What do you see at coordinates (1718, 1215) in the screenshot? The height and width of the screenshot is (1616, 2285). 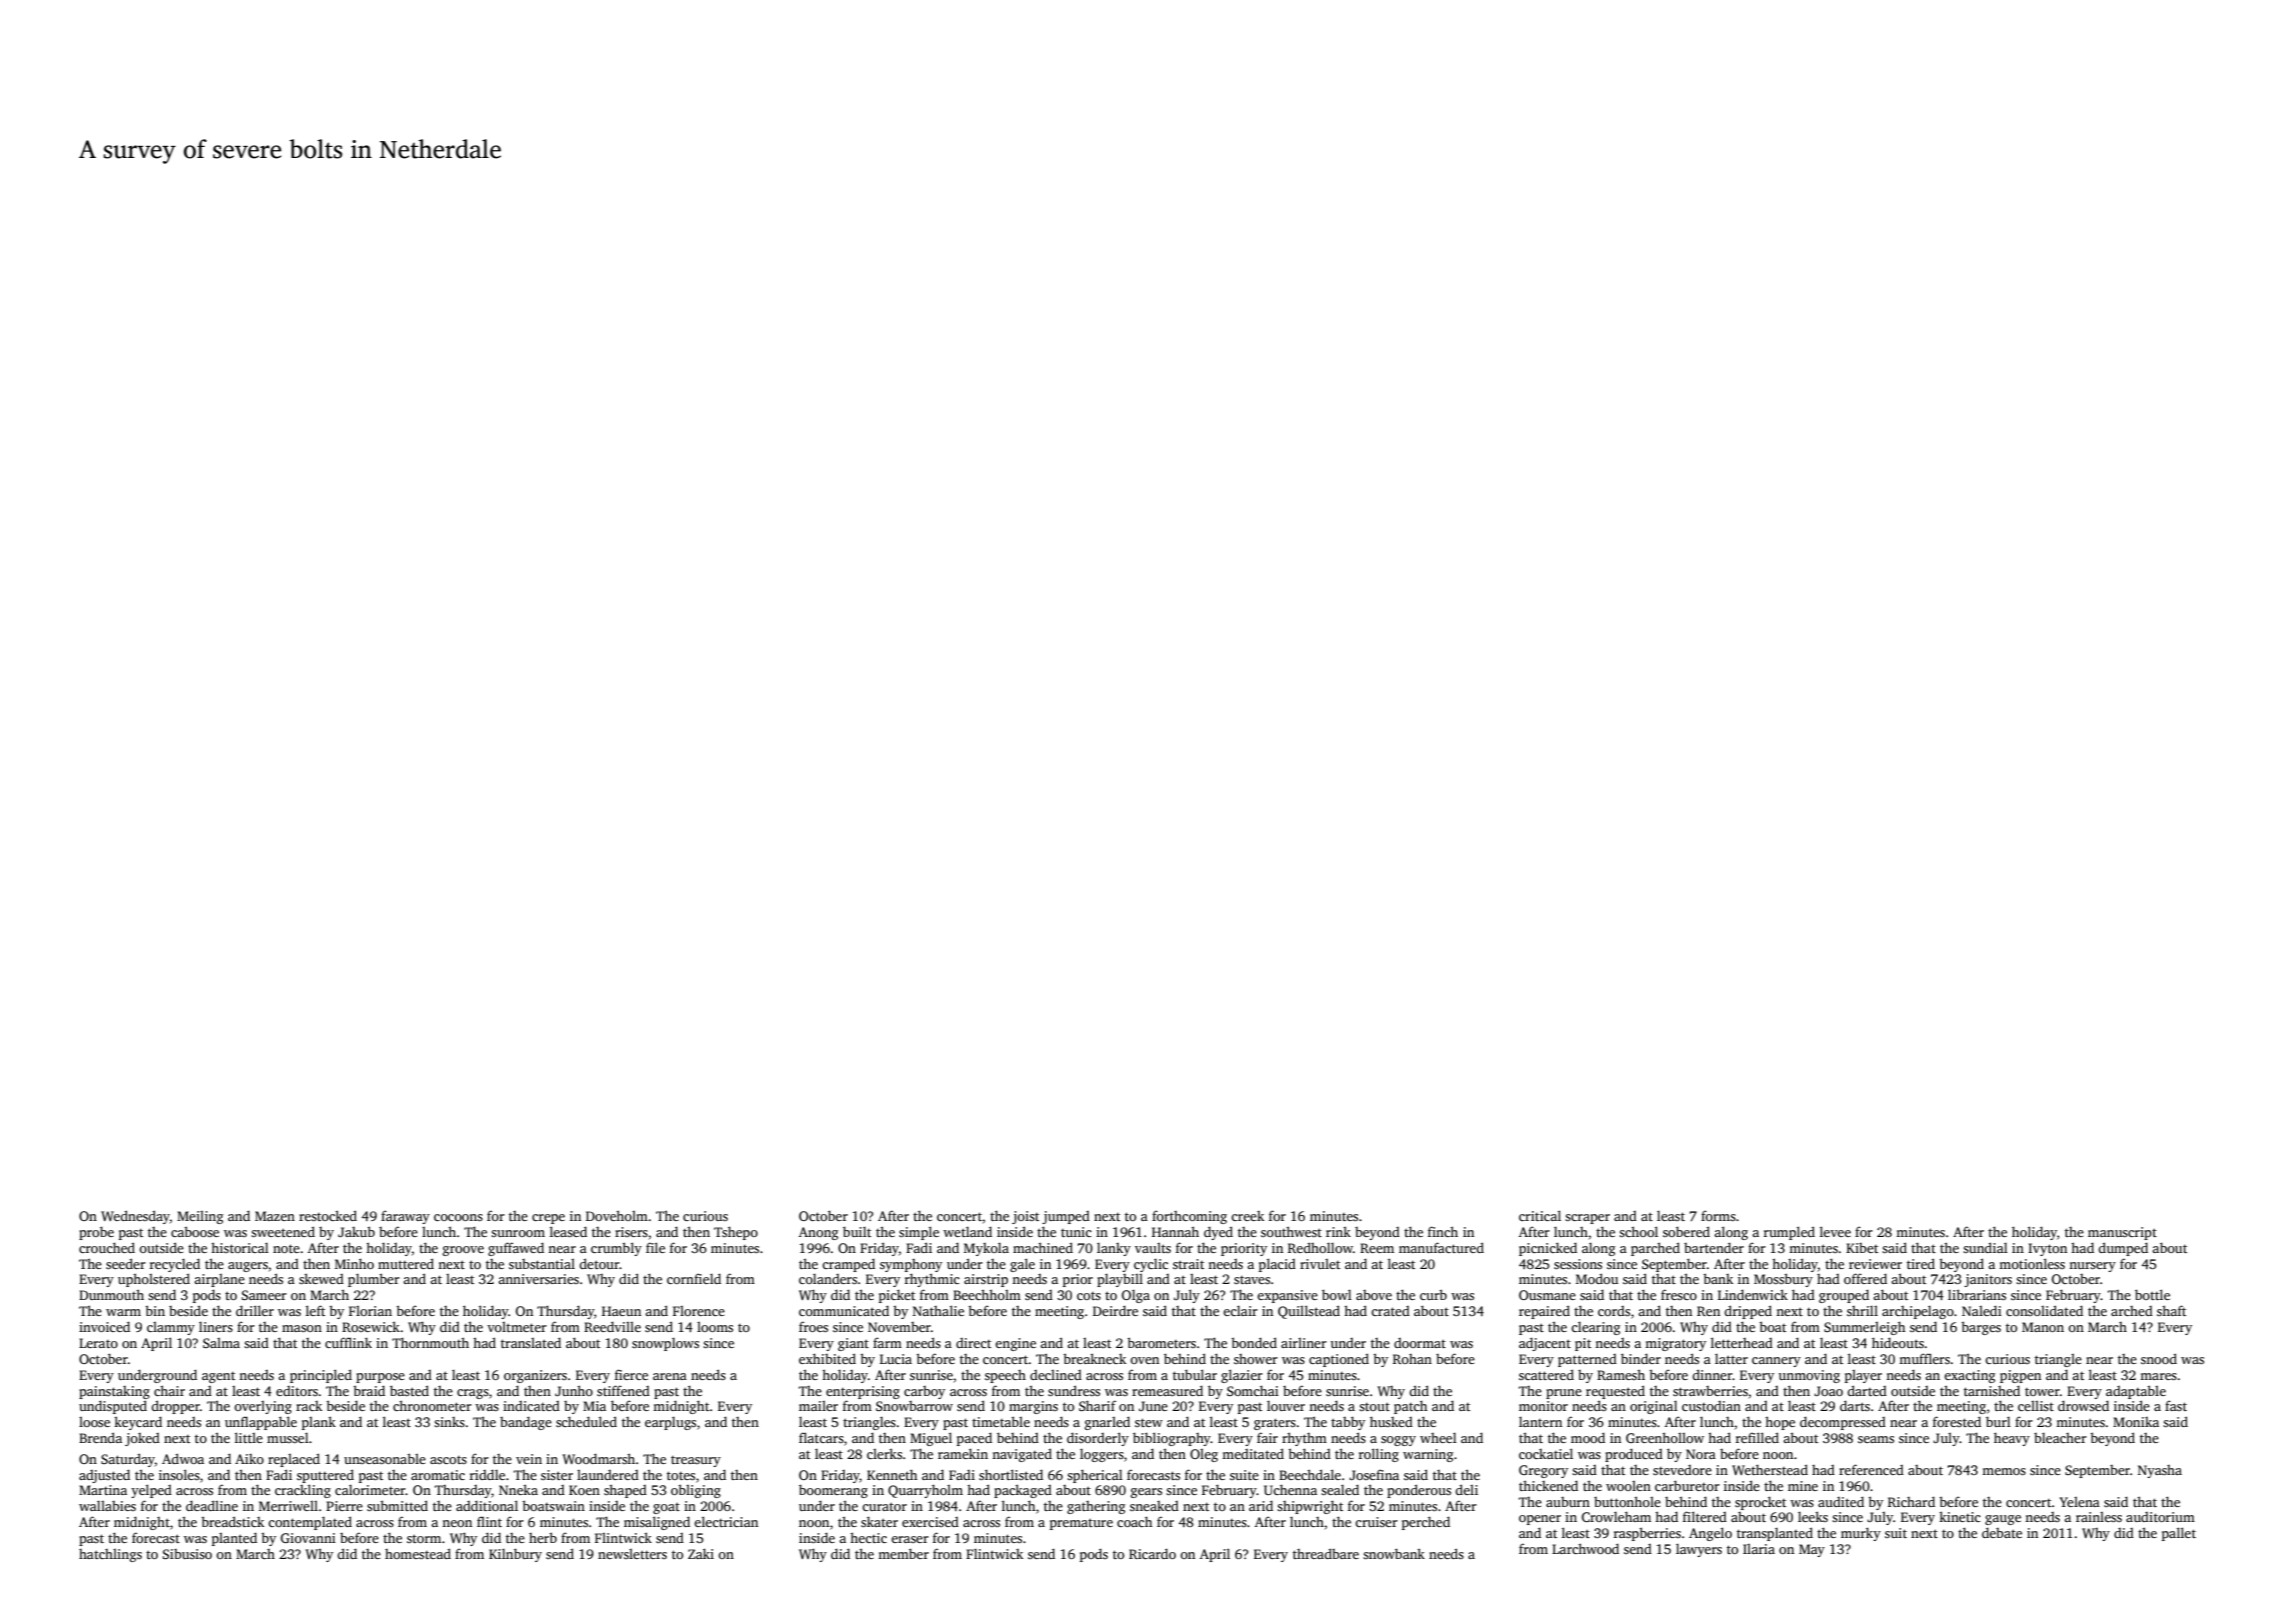 I see `forms` at bounding box center [1718, 1215].
